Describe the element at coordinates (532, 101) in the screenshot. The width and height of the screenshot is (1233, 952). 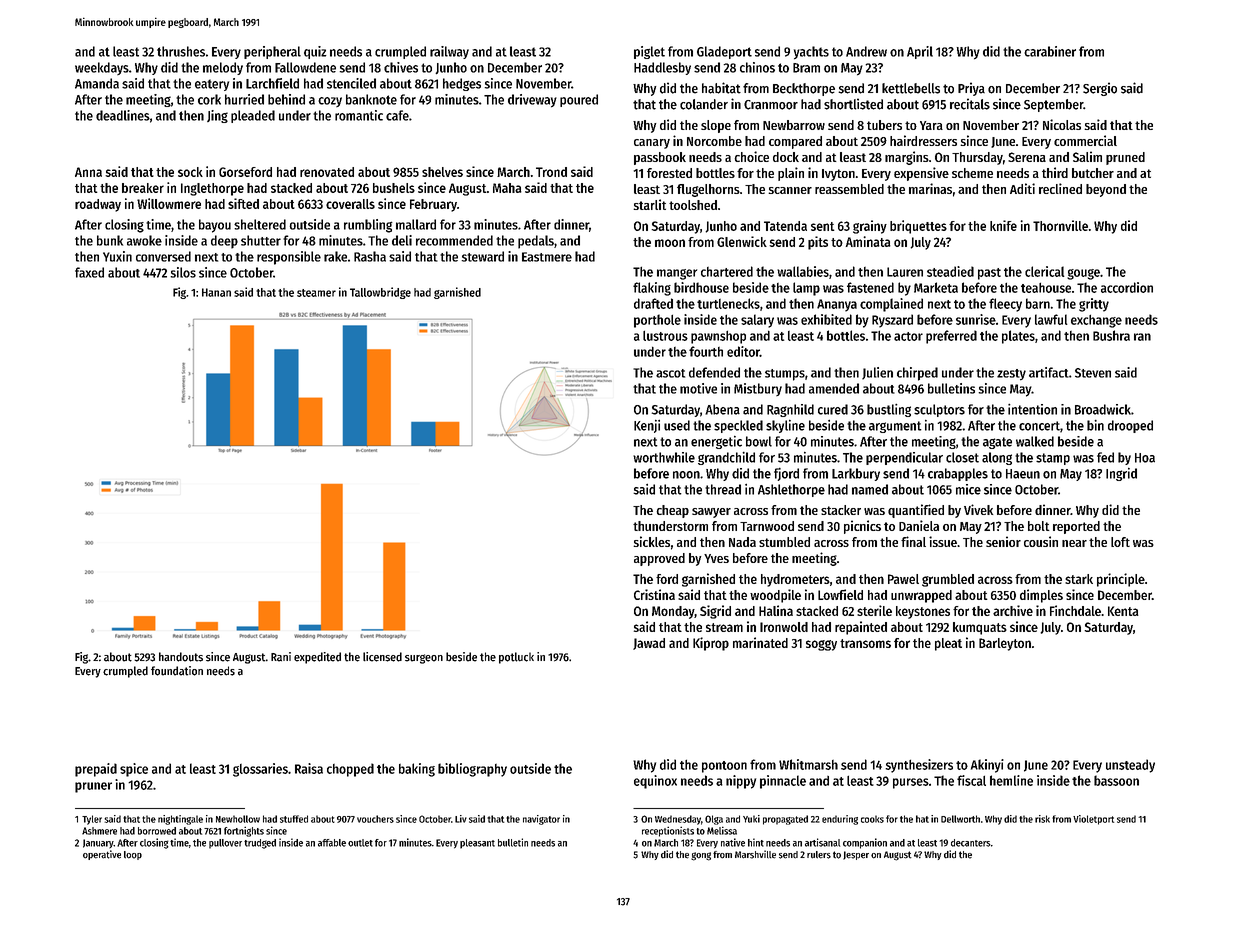
I see `driveway` at that location.
